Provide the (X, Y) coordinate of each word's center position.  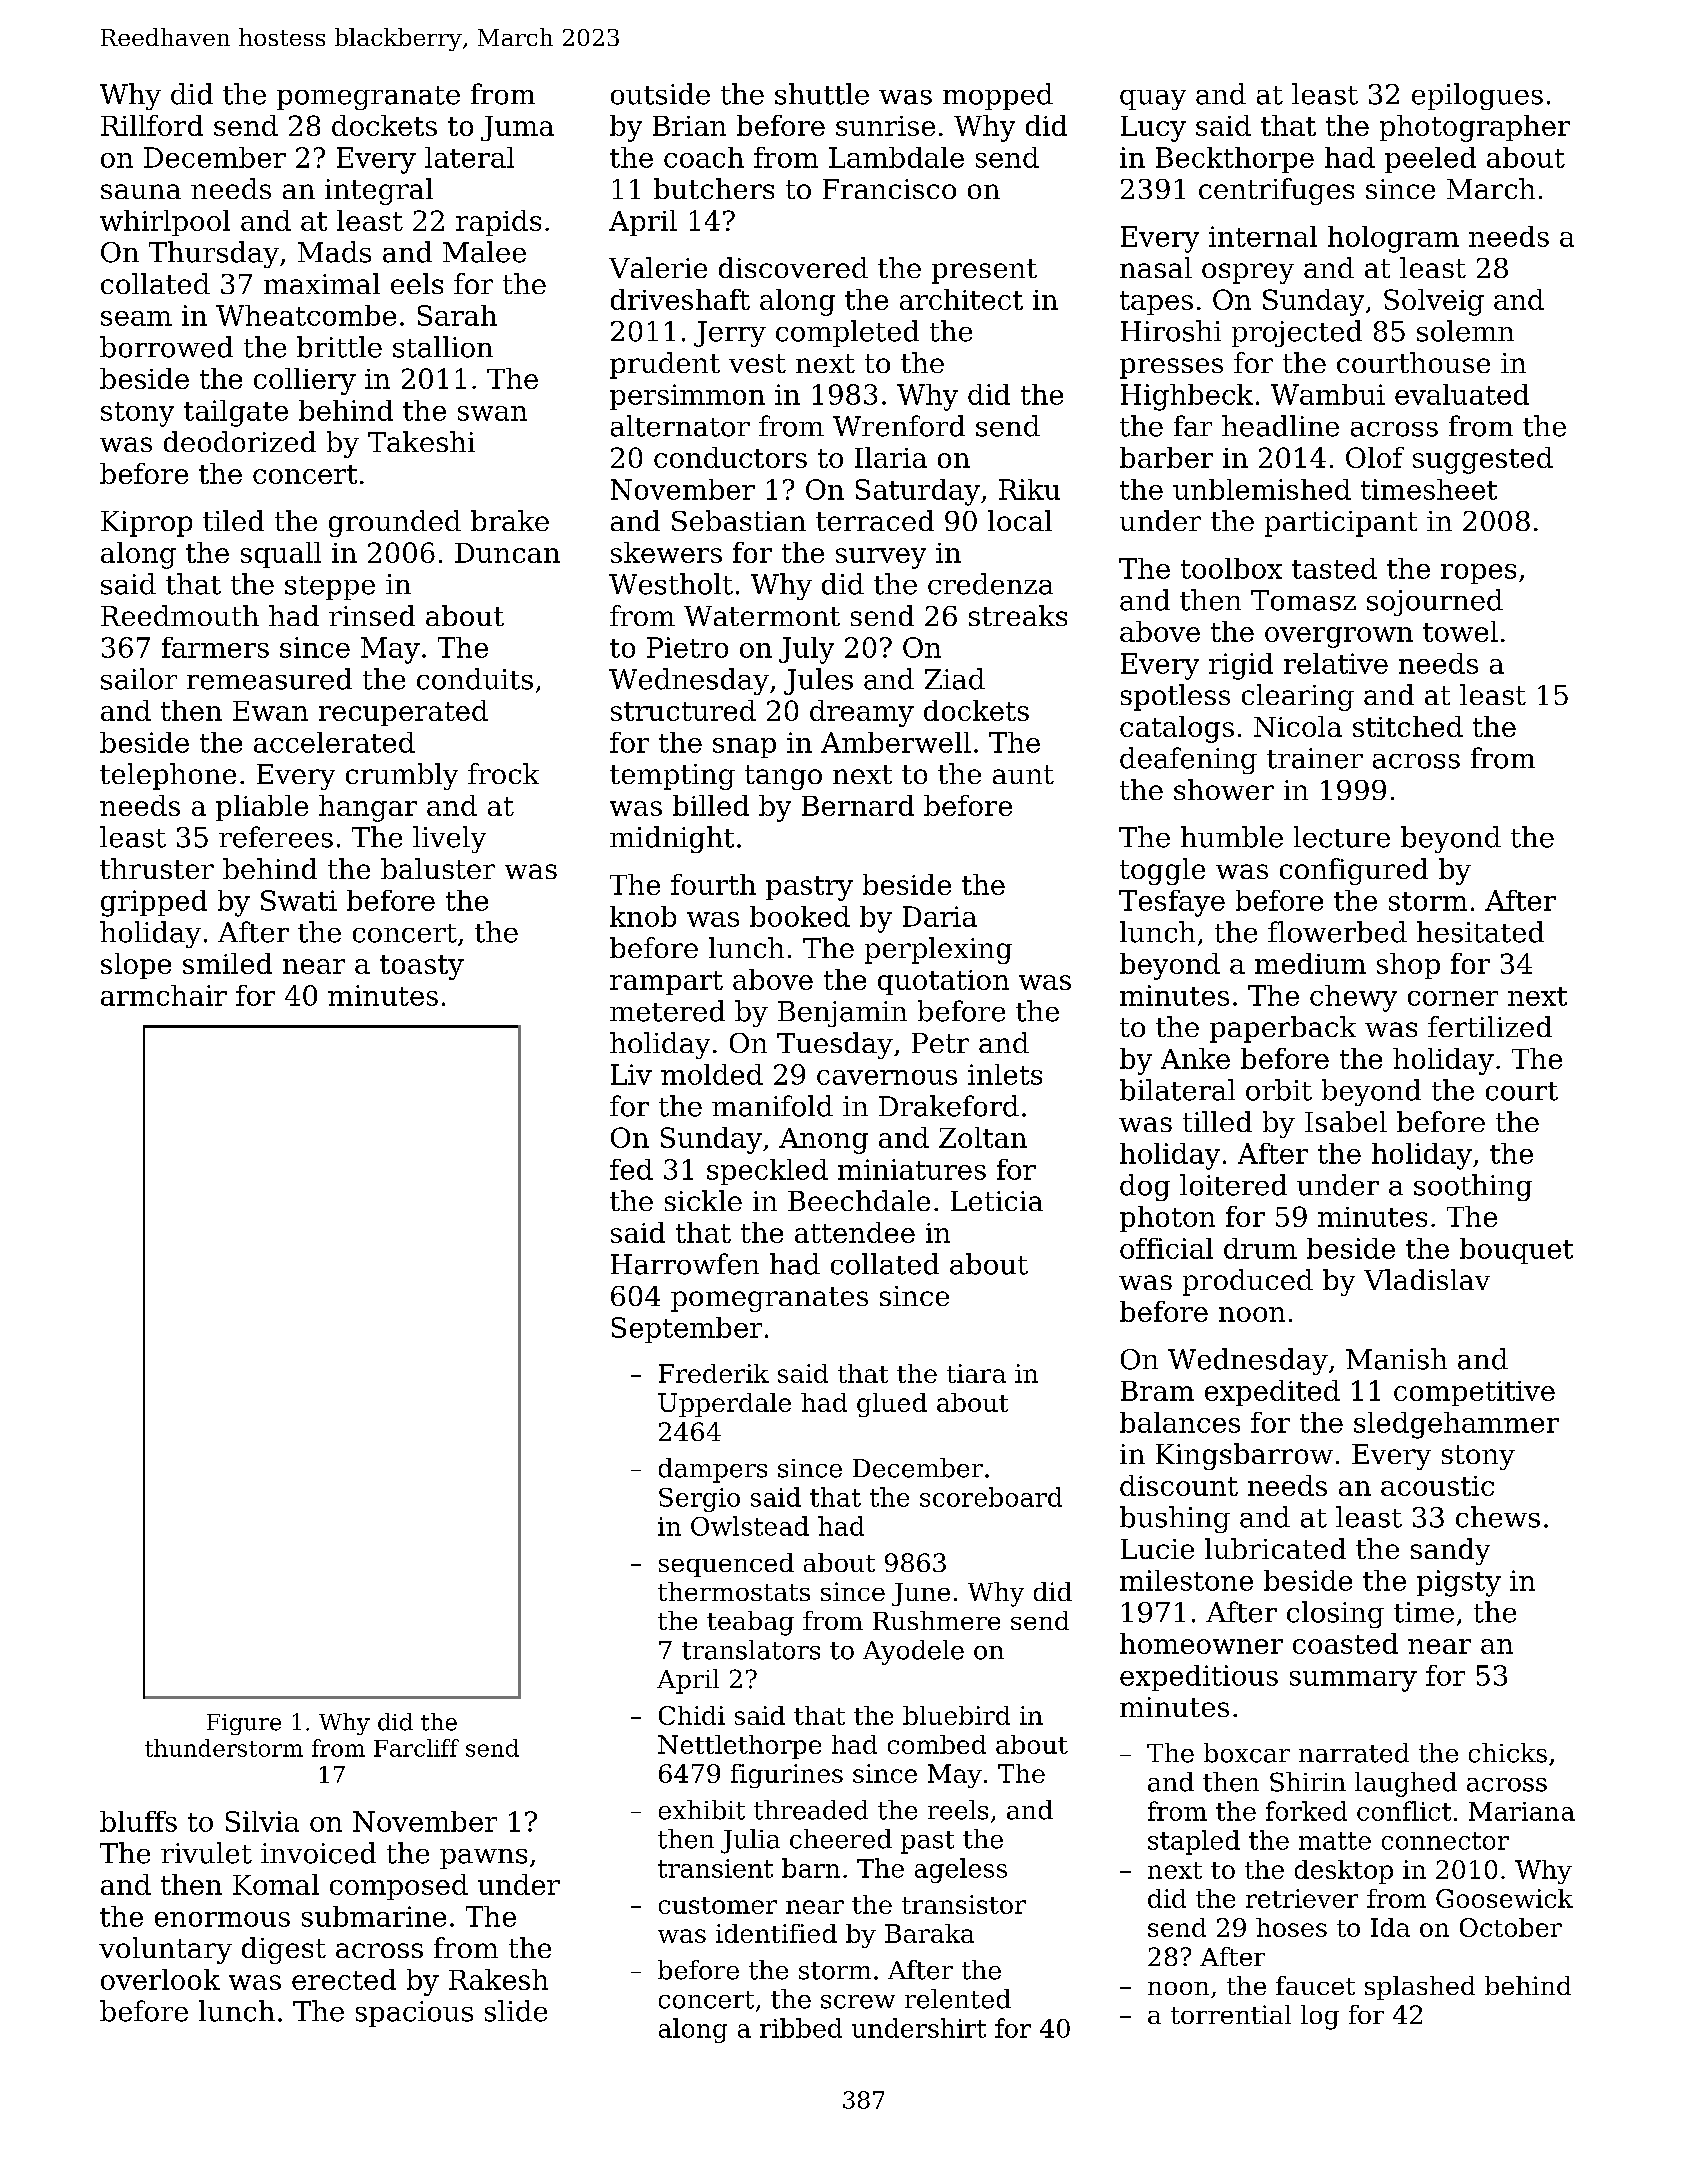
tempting (672, 777)
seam (136, 318)
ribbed (801, 2028)
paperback (1283, 1029)
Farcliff (416, 1748)
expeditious (1199, 1678)
